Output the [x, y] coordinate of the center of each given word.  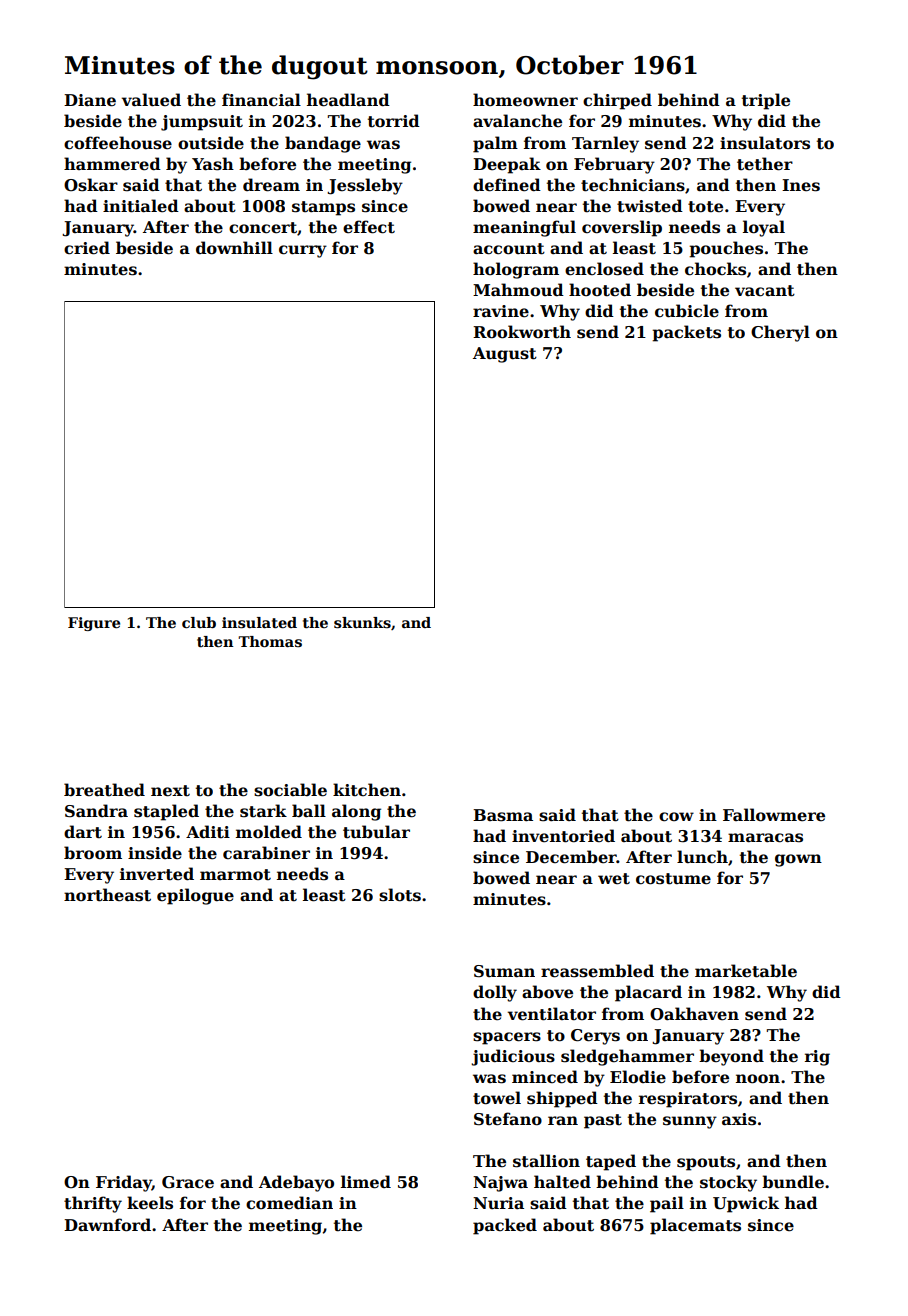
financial [261, 100]
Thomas [270, 641]
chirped [617, 101]
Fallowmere [774, 815]
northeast [107, 895]
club [199, 622]
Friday [124, 1183]
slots [400, 895]
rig [817, 1058]
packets [686, 333]
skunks [362, 622]
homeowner [525, 100]
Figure [94, 624]
